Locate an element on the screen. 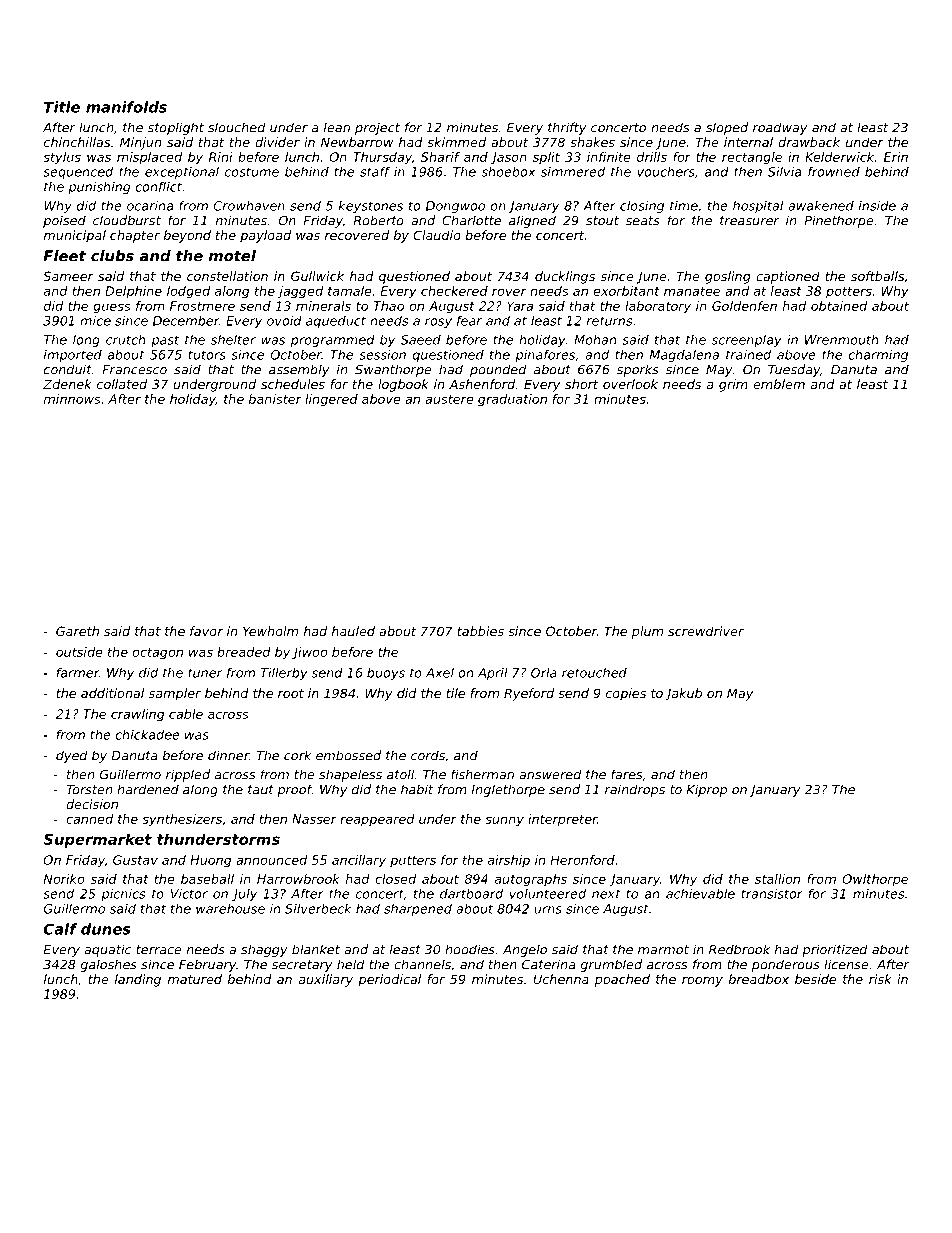  screwdriver is located at coordinates (706, 631).
